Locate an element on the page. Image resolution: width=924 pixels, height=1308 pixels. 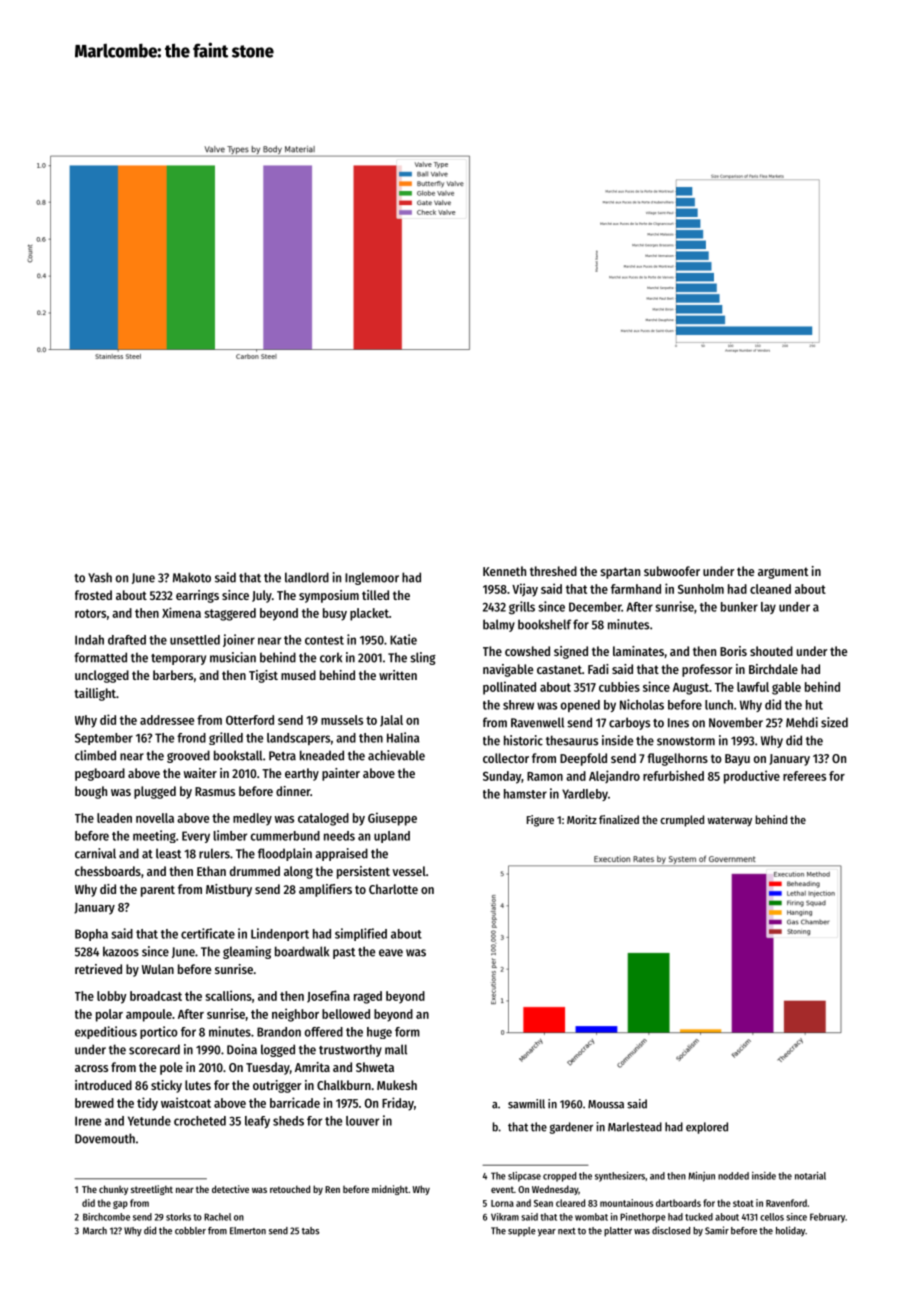
lutes is located at coordinates (198, 1085).
